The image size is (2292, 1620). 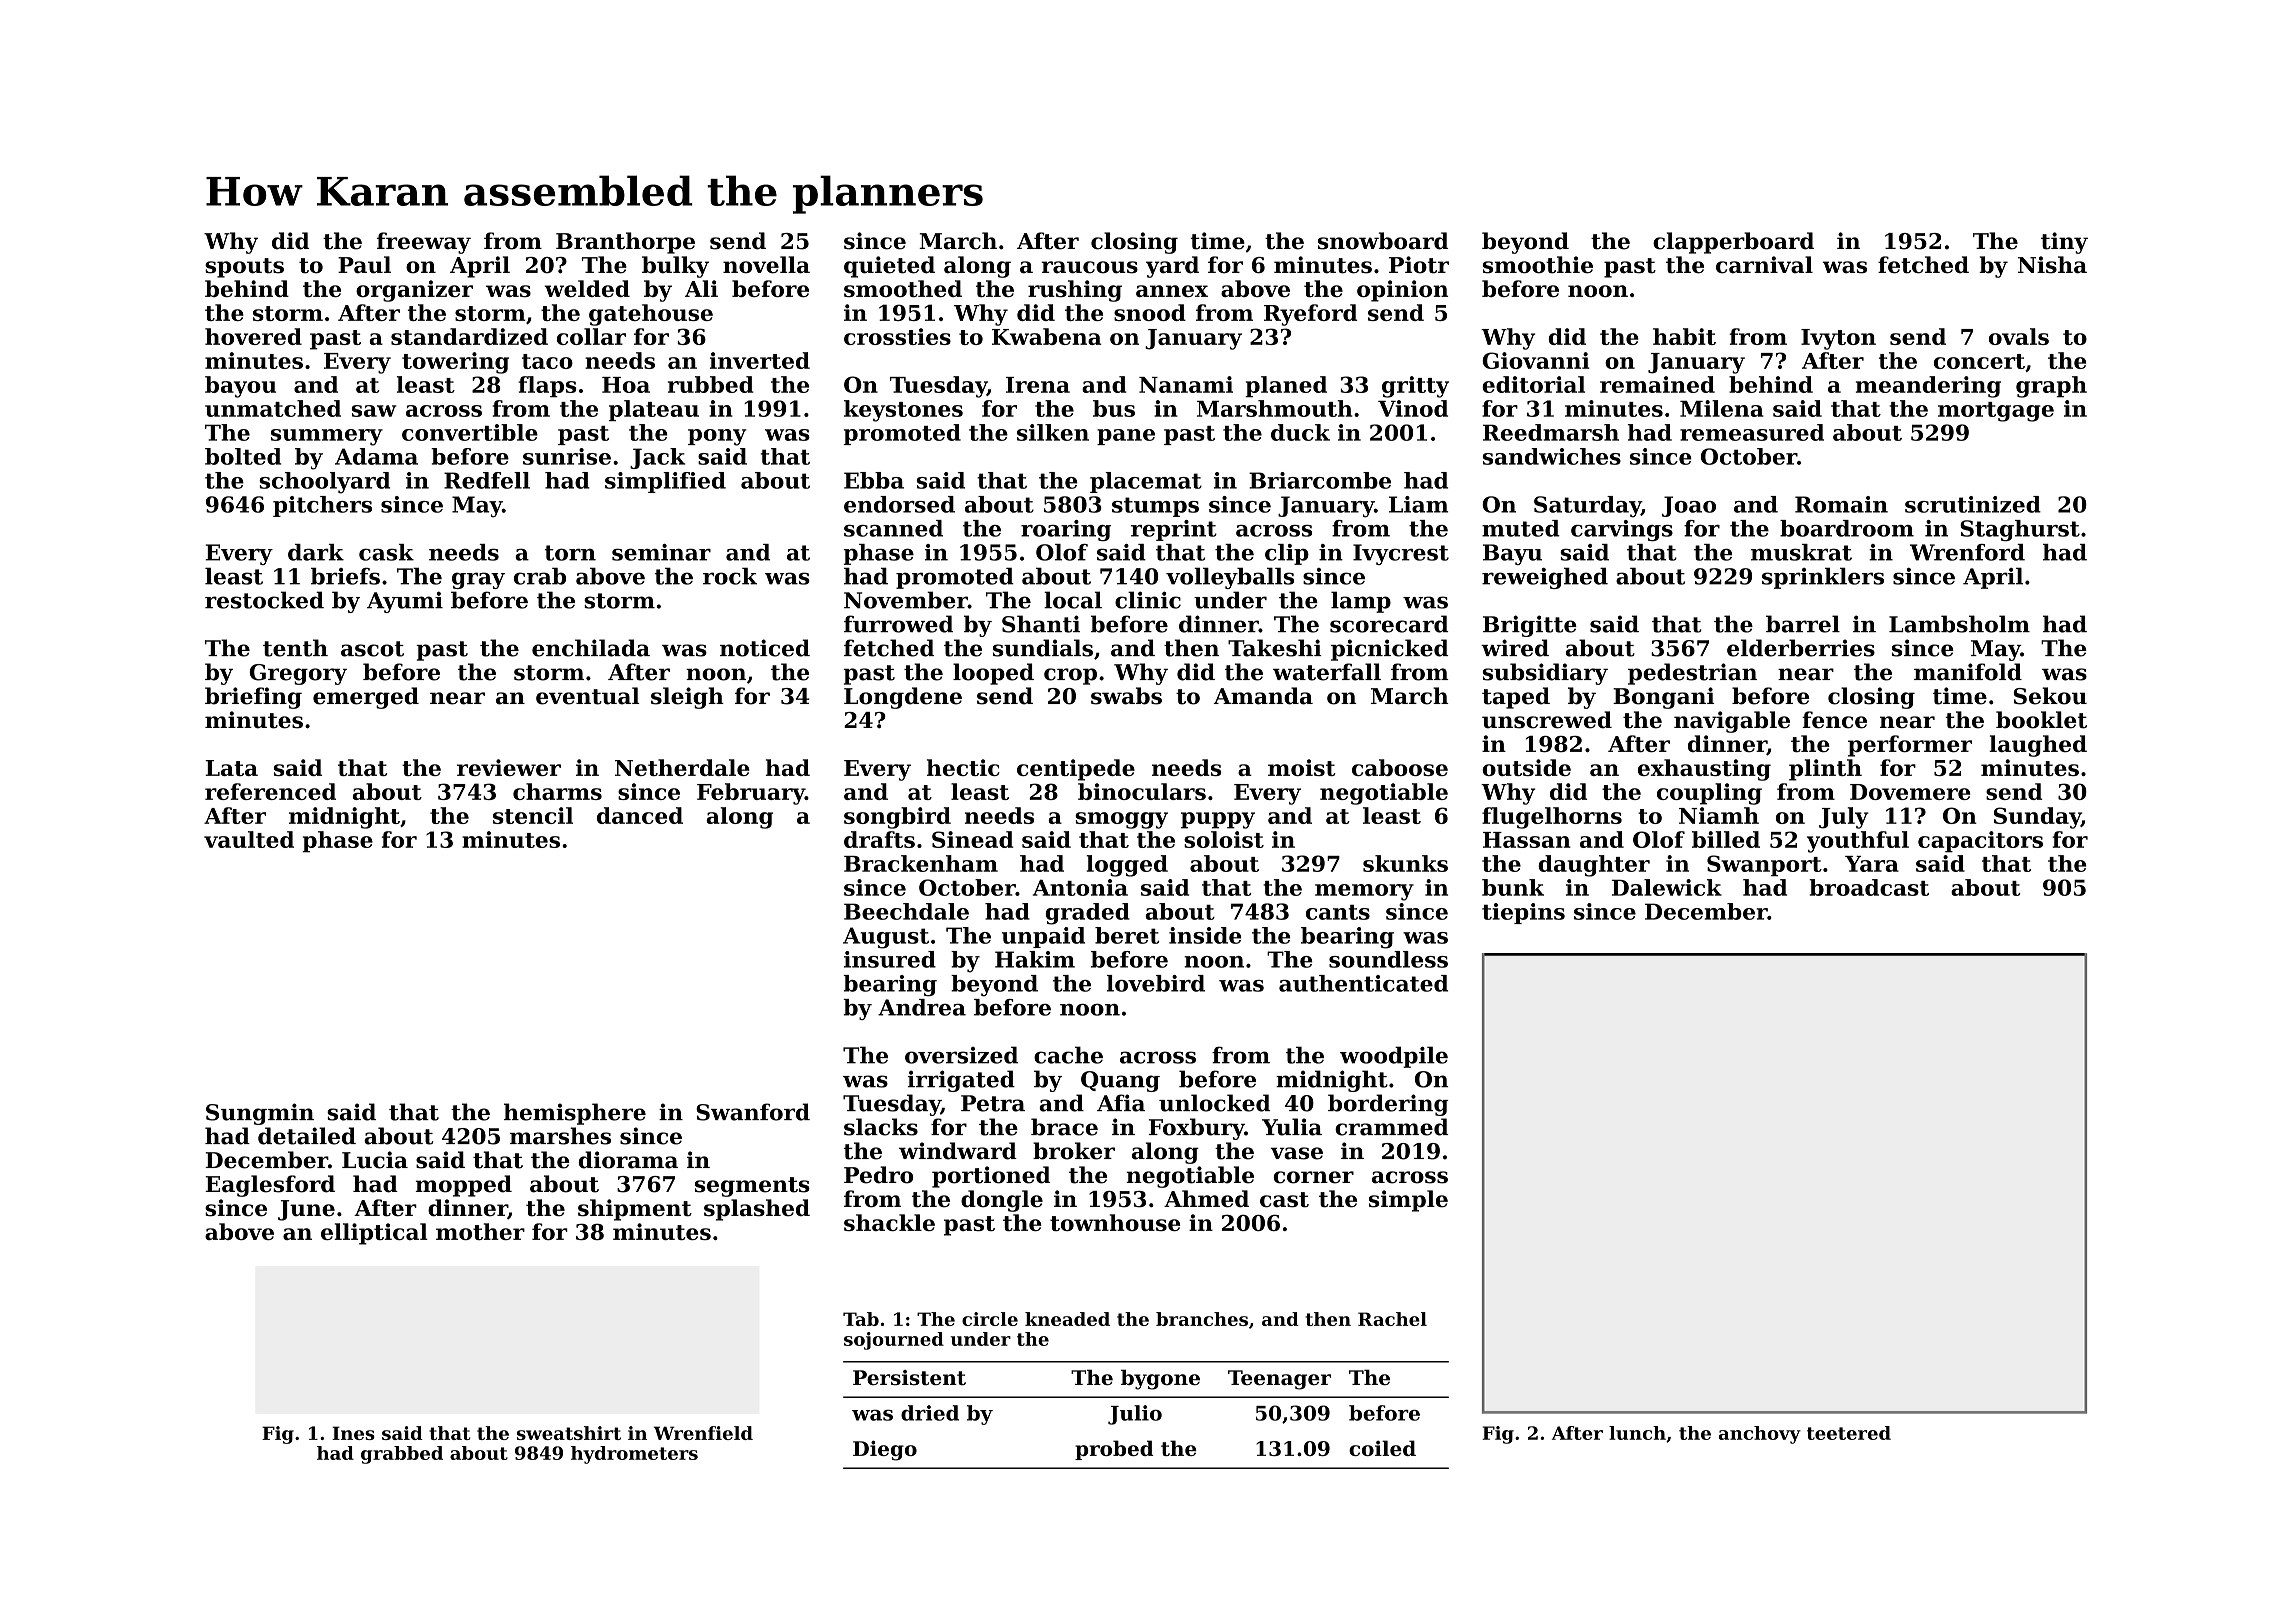 What do you see at coordinates (570, 553) in the document?
I see `torn` at bounding box center [570, 553].
